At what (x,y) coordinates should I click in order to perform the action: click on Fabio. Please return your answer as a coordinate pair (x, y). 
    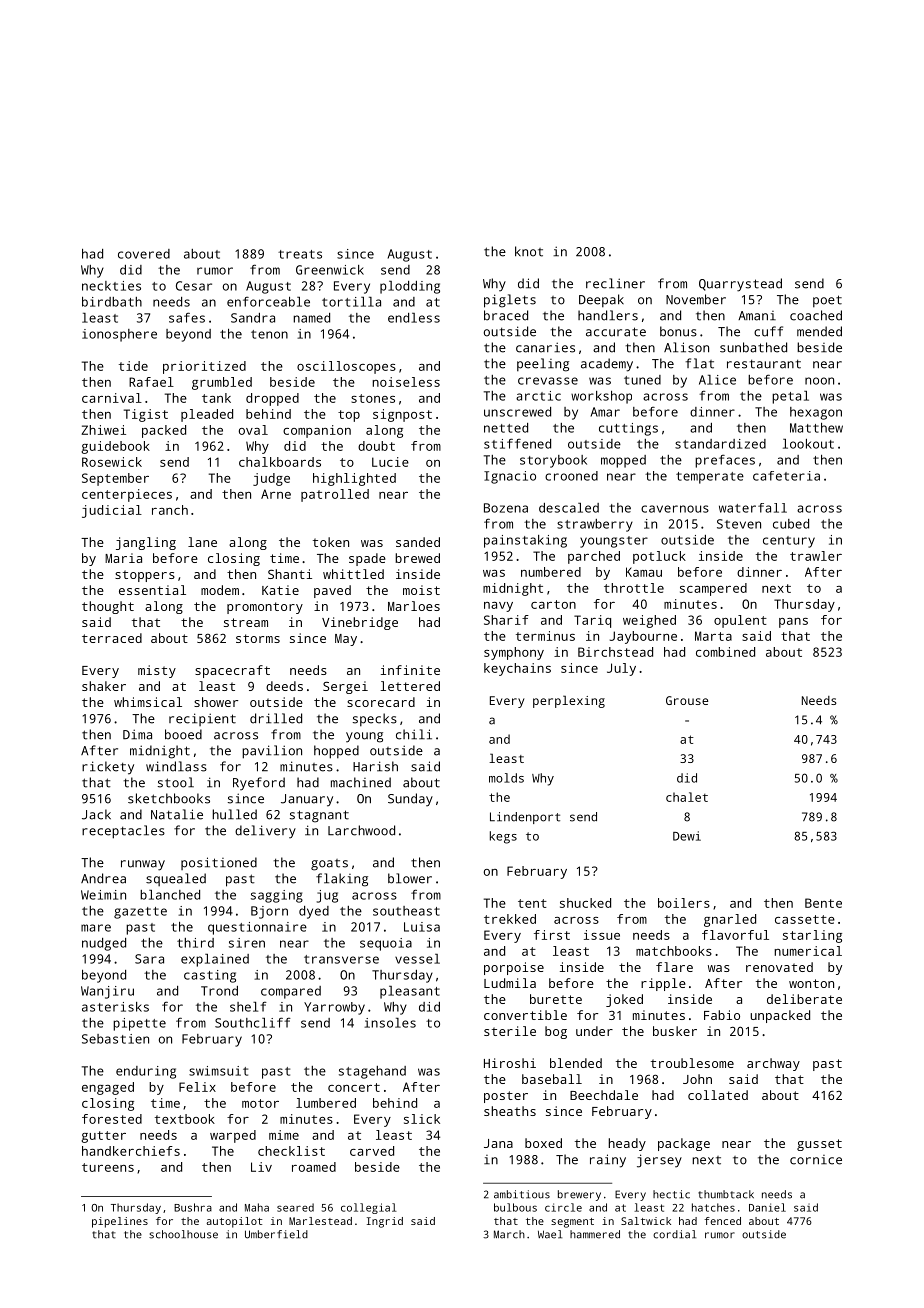
    Looking at the image, I should click on (722, 1015).
